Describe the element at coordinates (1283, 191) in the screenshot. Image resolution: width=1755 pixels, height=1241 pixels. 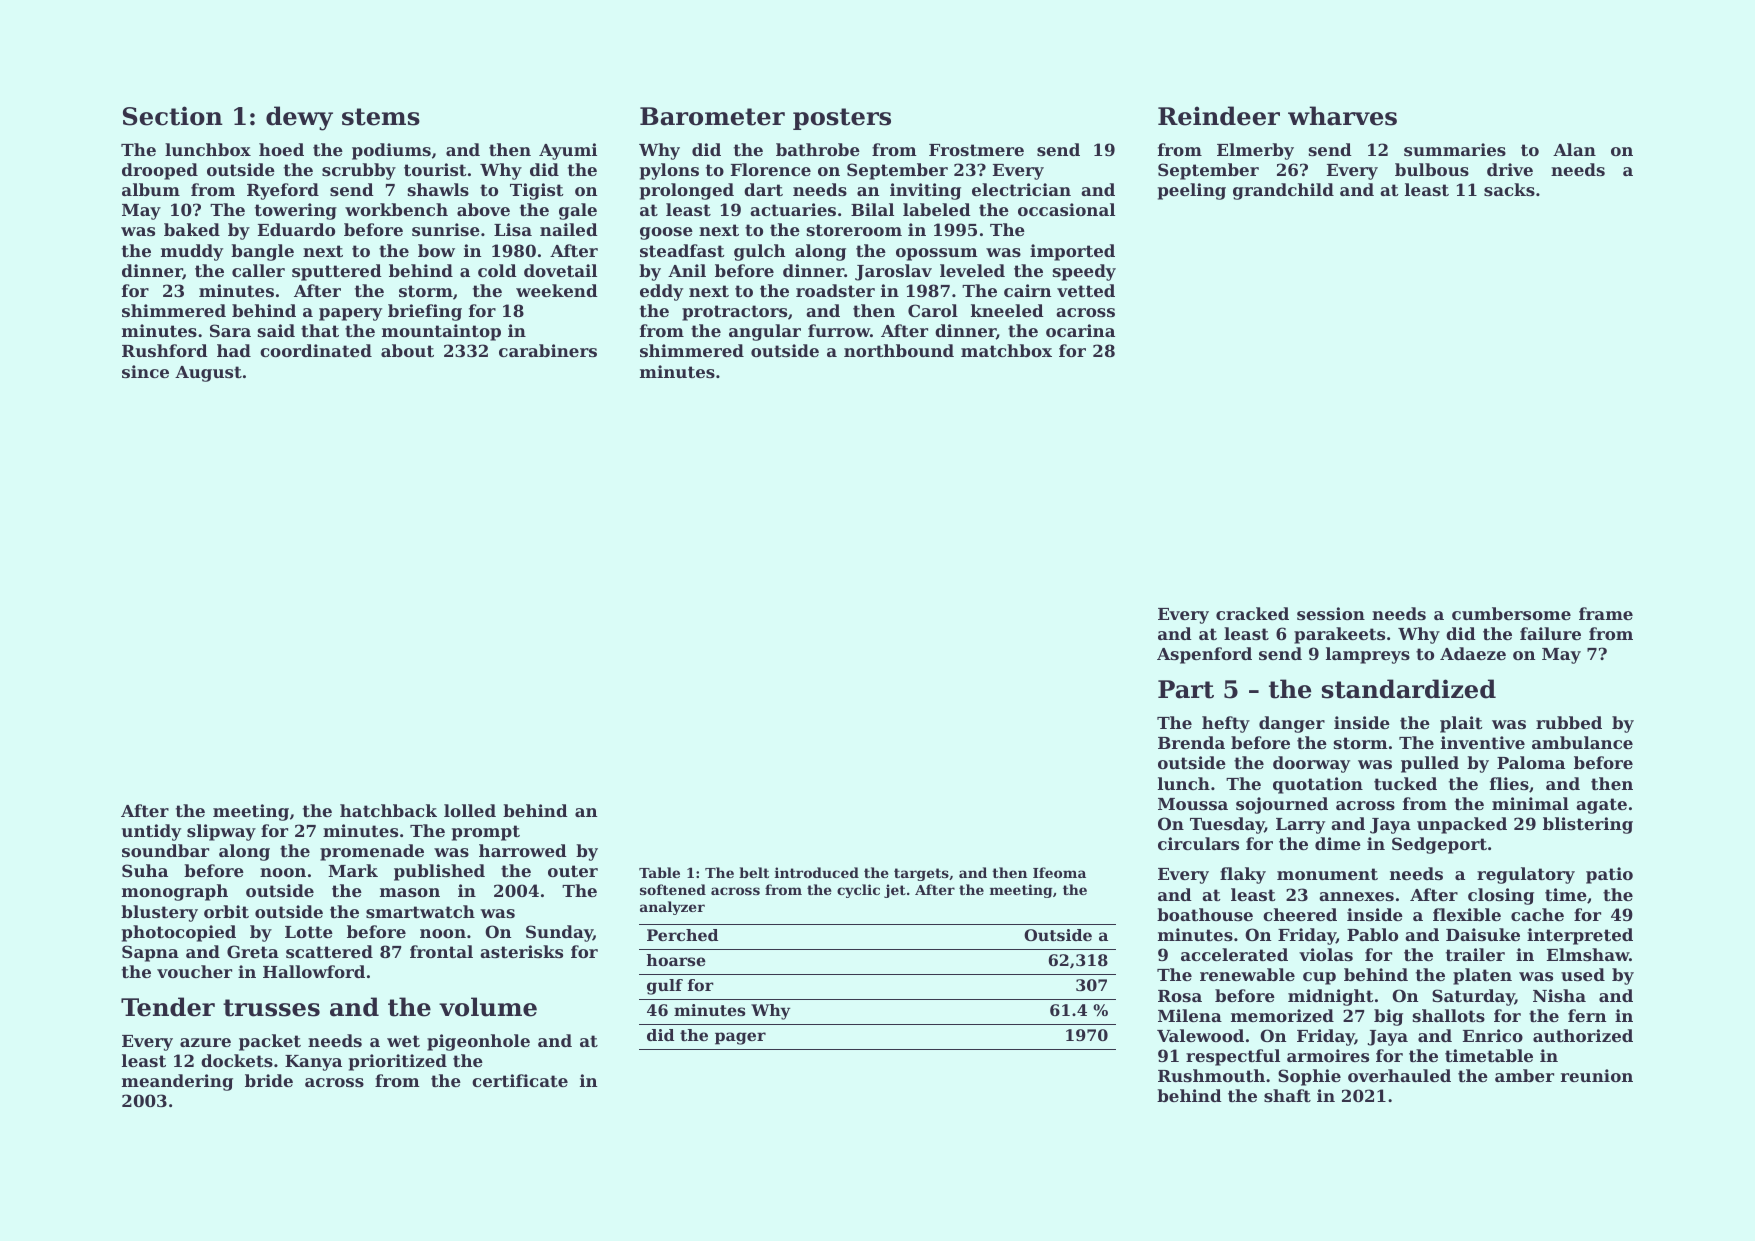
I see `grandchild` at that location.
